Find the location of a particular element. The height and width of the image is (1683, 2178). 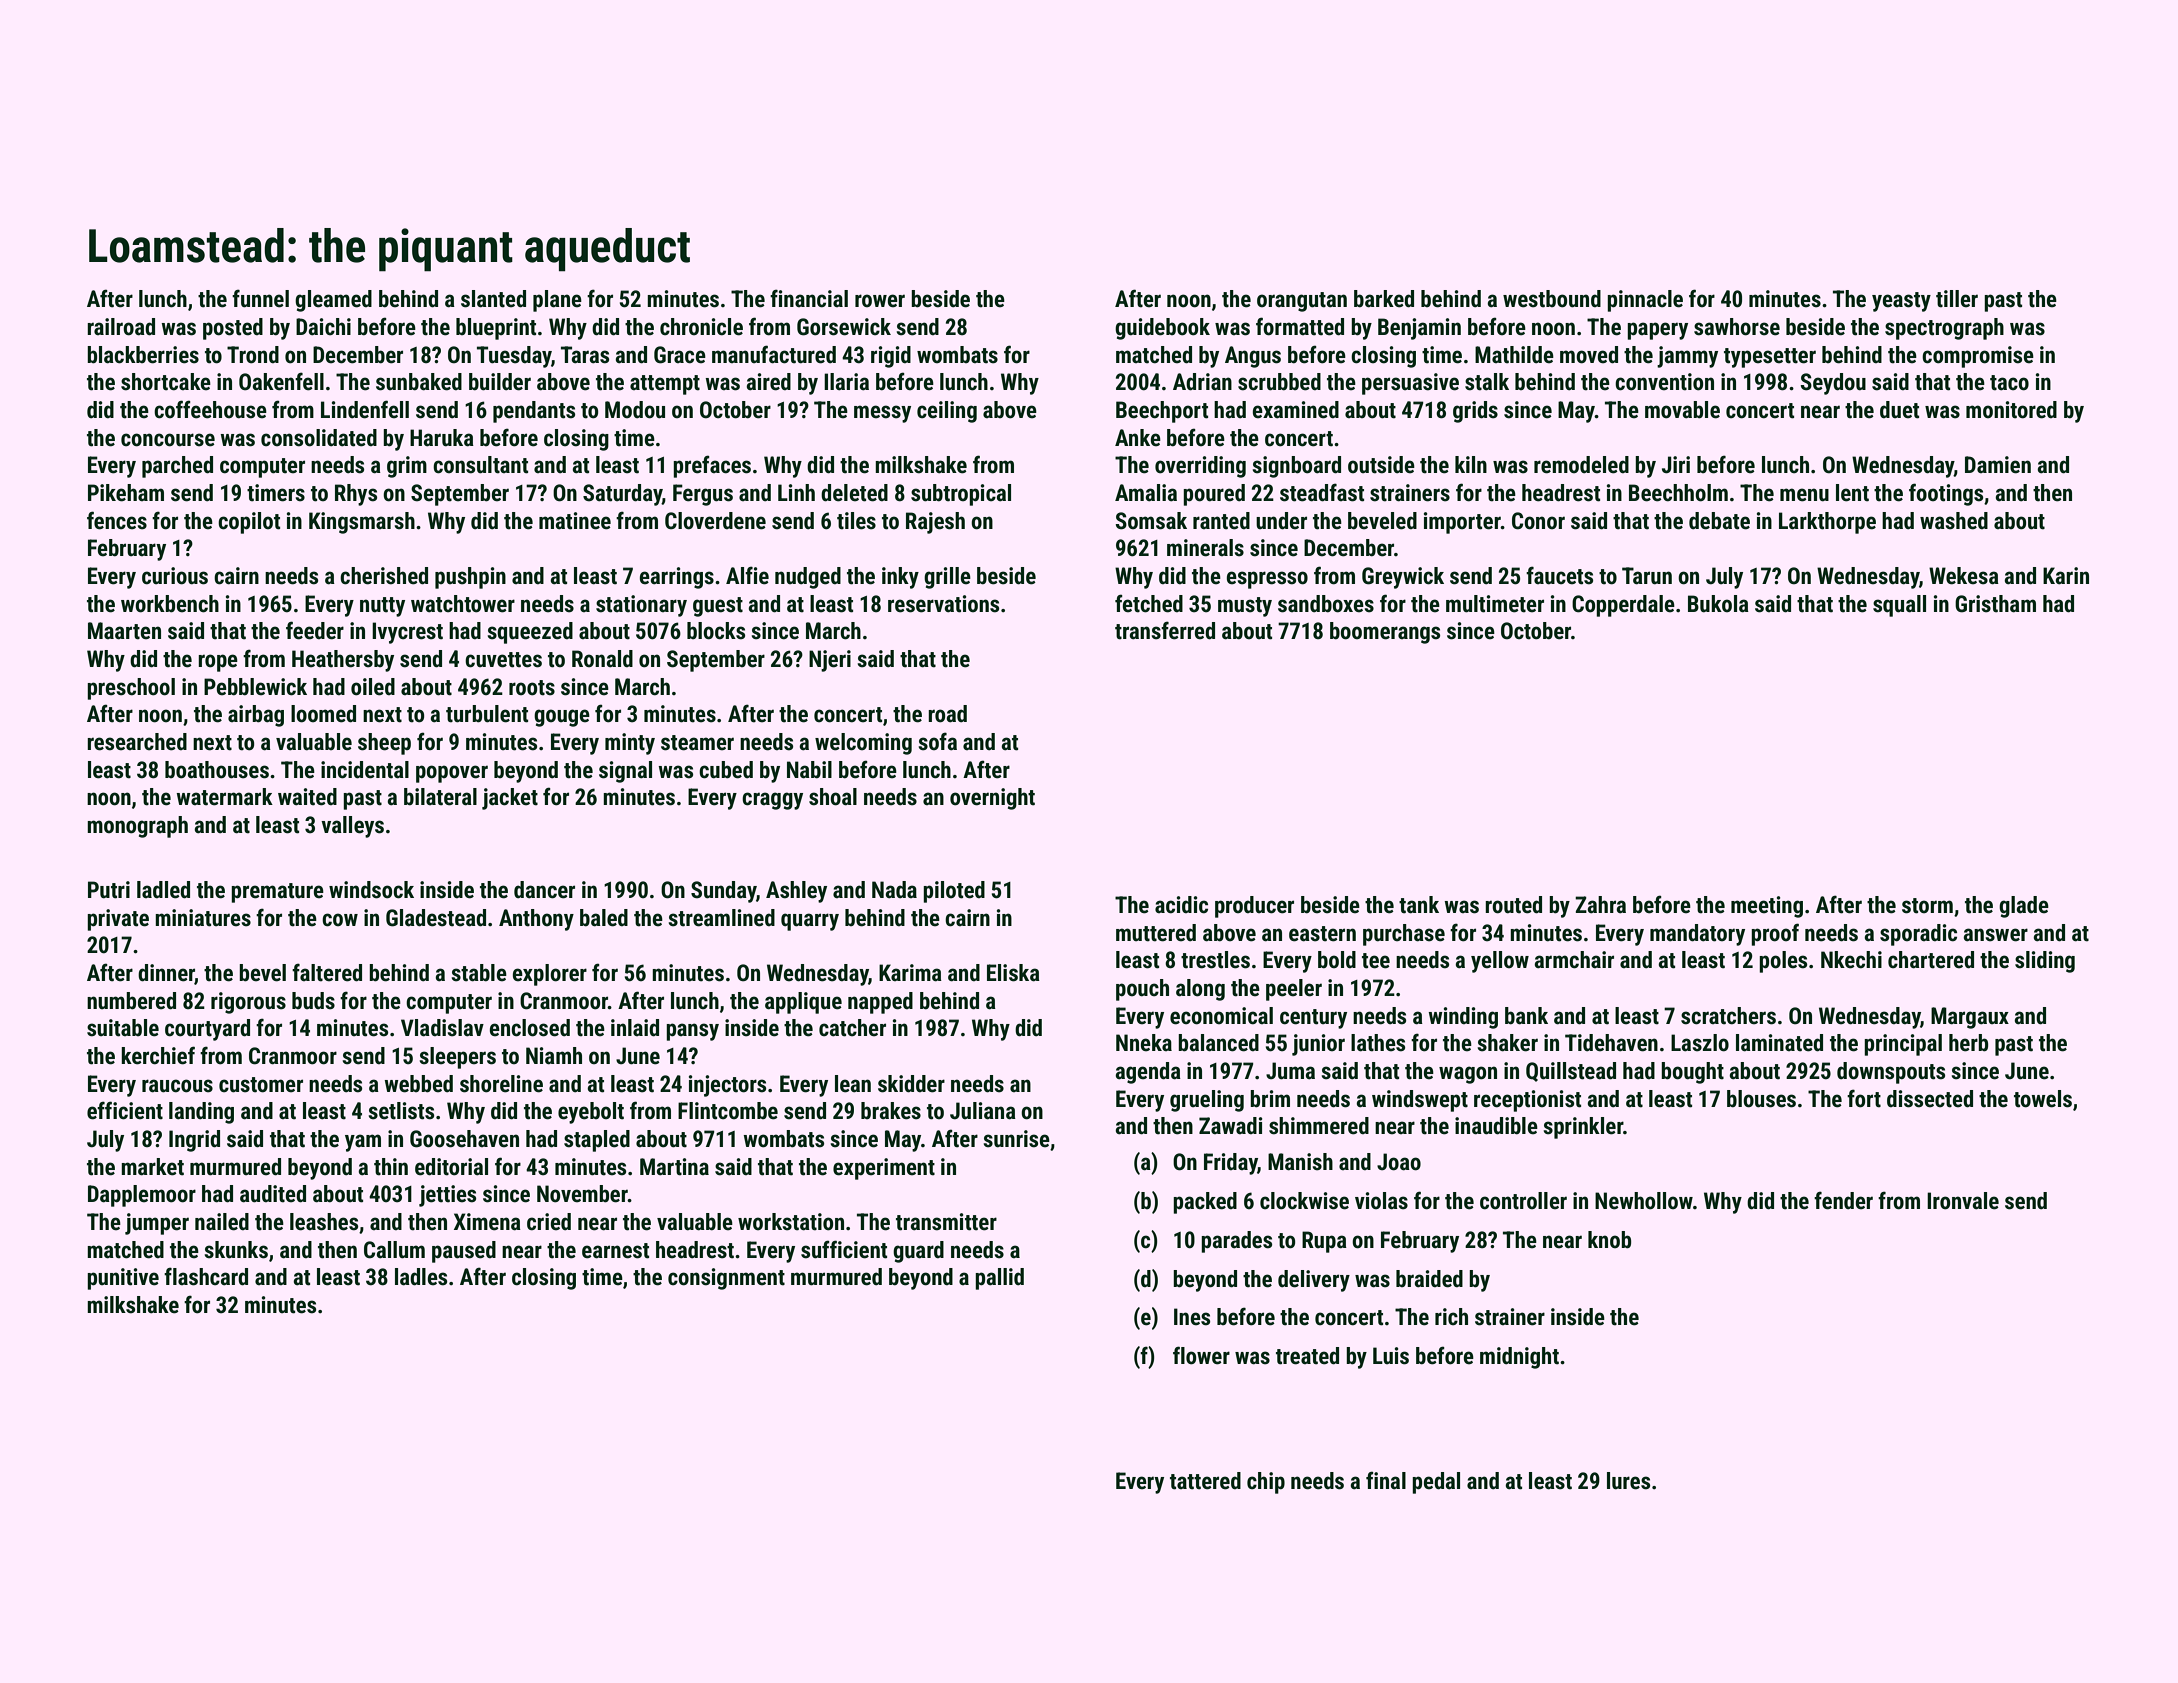

slanted is located at coordinates (493, 299).
